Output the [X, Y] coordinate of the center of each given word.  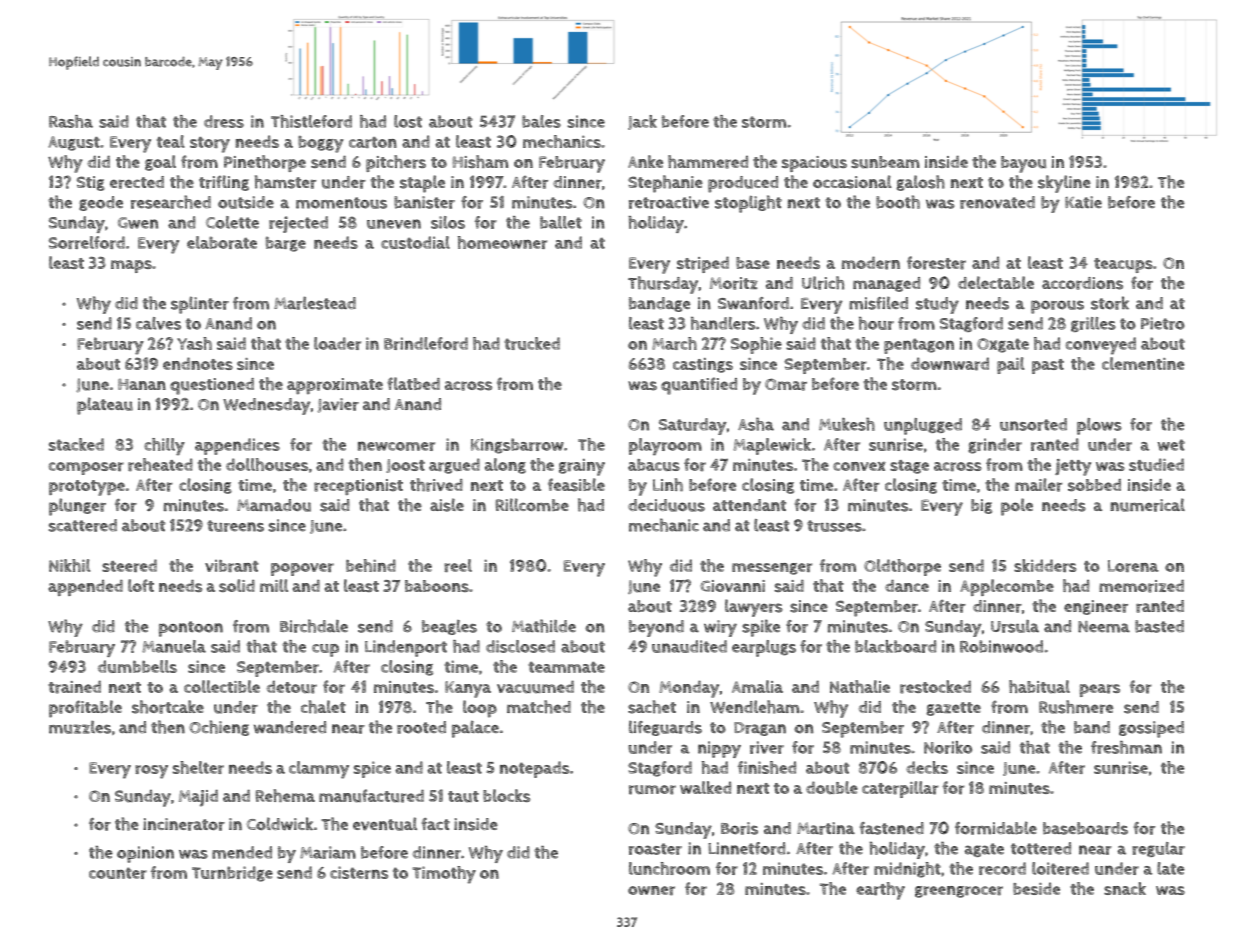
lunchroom [669, 868]
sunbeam [885, 162]
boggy [321, 144]
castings [703, 365]
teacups [1123, 265]
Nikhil [69, 565]
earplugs [764, 648]
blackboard [895, 646]
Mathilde [544, 626]
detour [292, 687]
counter [118, 873]
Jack [642, 122]
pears [1100, 690]
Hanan [142, 384]
